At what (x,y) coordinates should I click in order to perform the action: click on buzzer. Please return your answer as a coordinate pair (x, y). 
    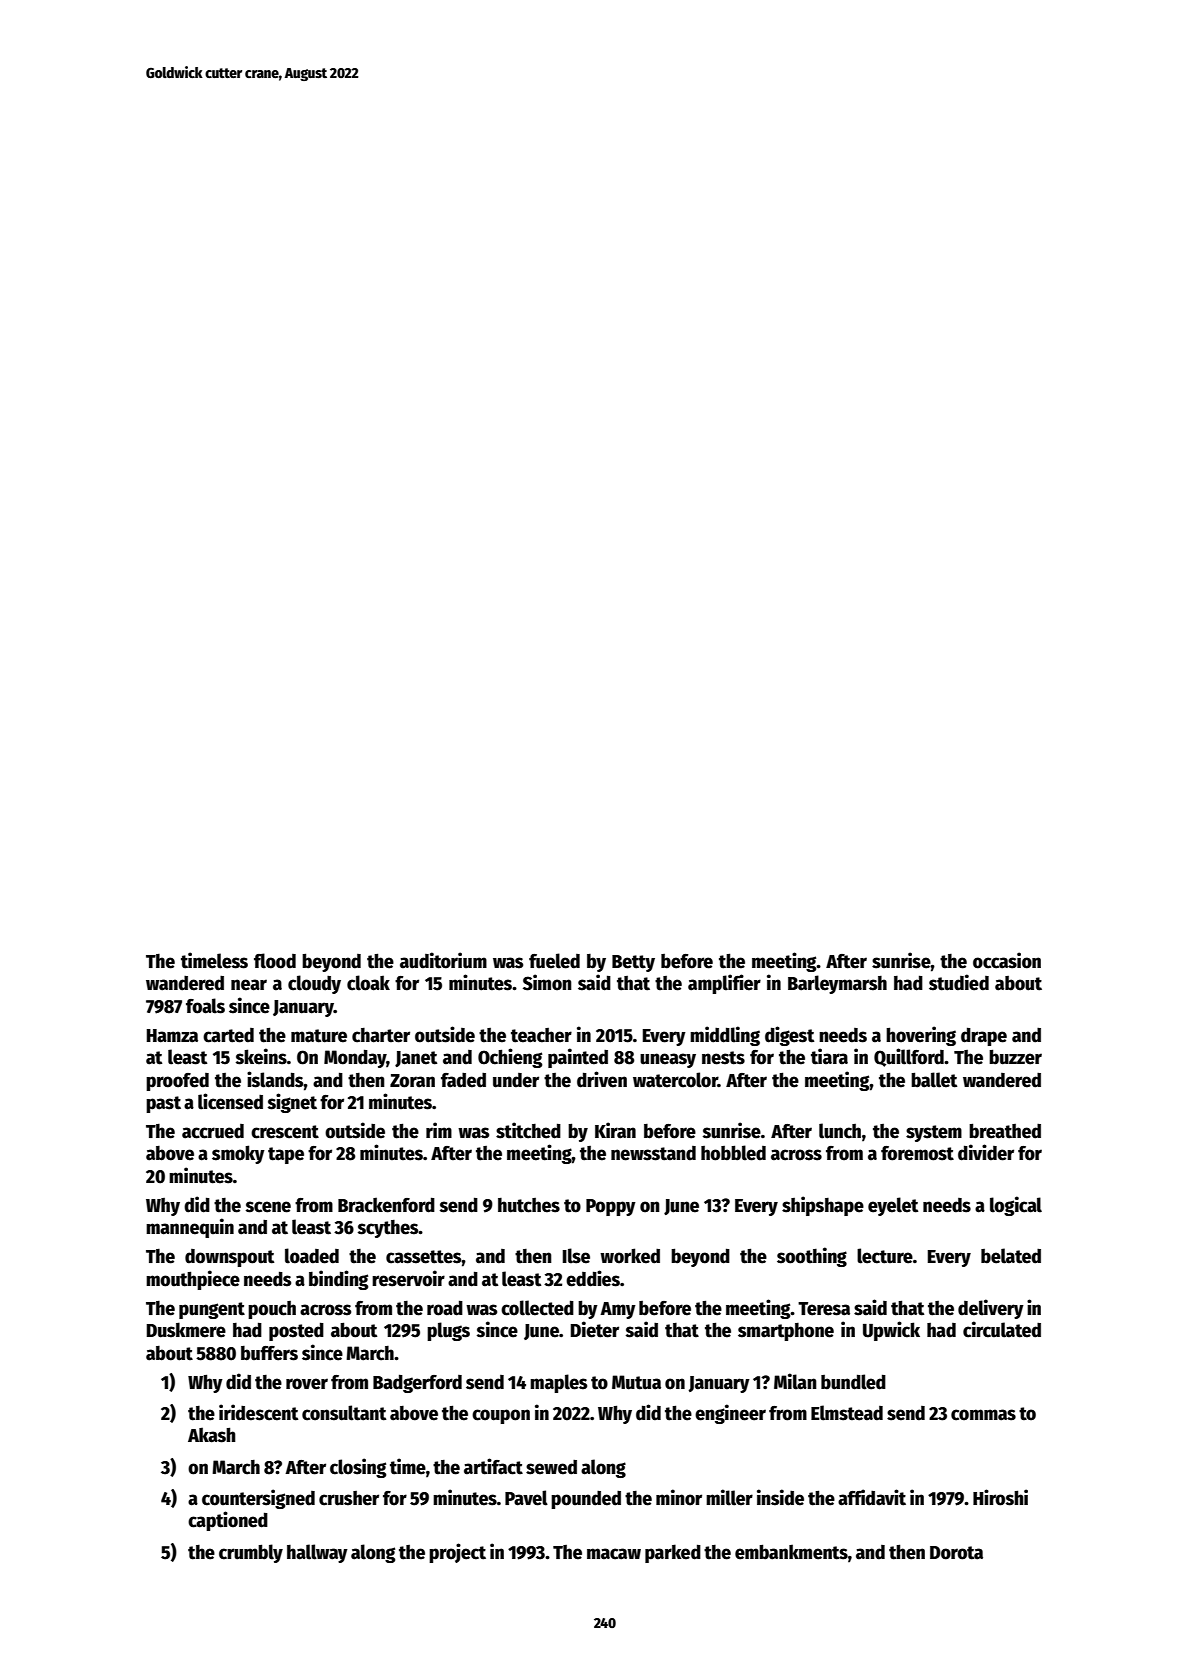
    Looking at the image, I should click on (1015, 1057).
